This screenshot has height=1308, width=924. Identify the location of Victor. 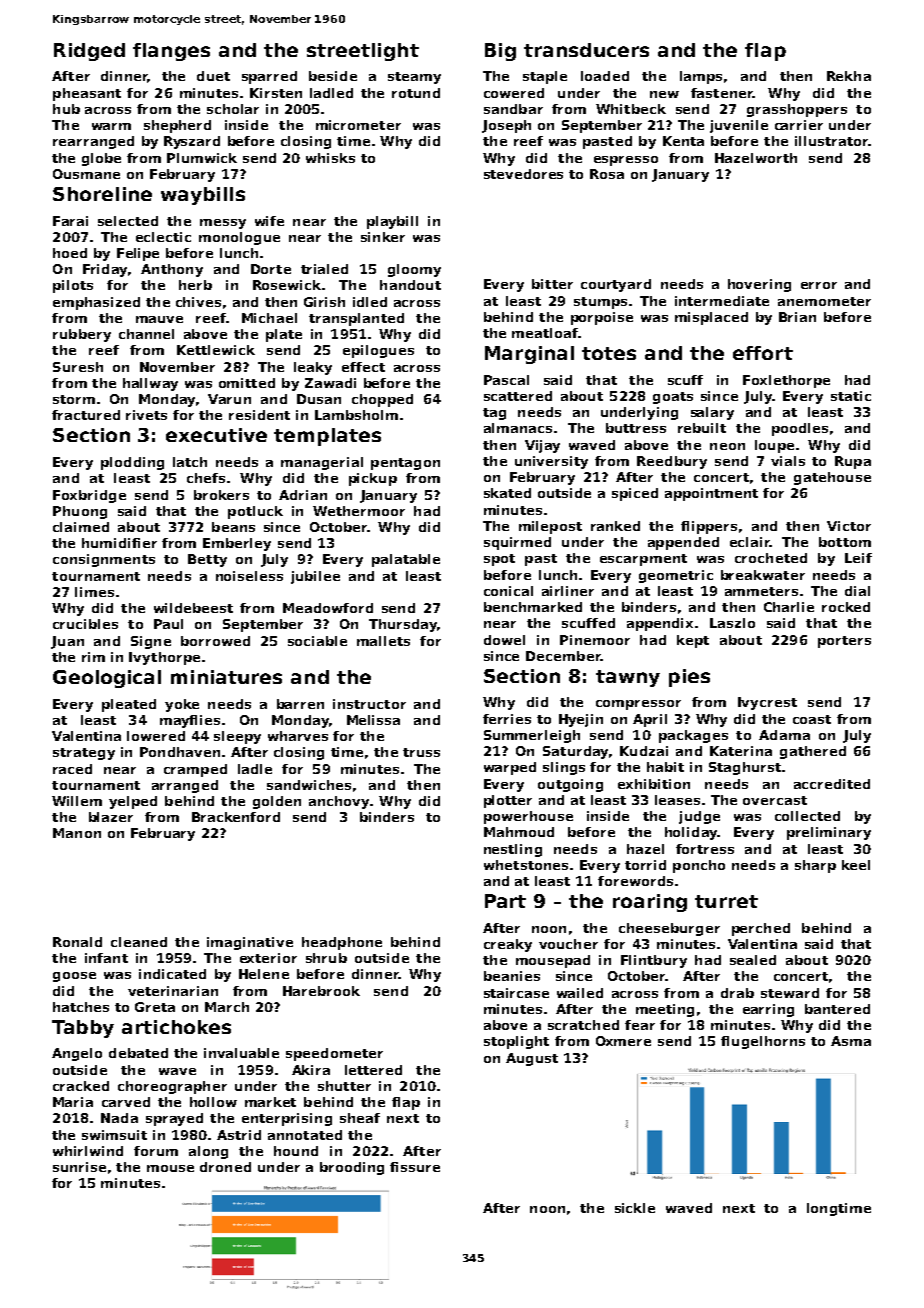
(849, 526).
